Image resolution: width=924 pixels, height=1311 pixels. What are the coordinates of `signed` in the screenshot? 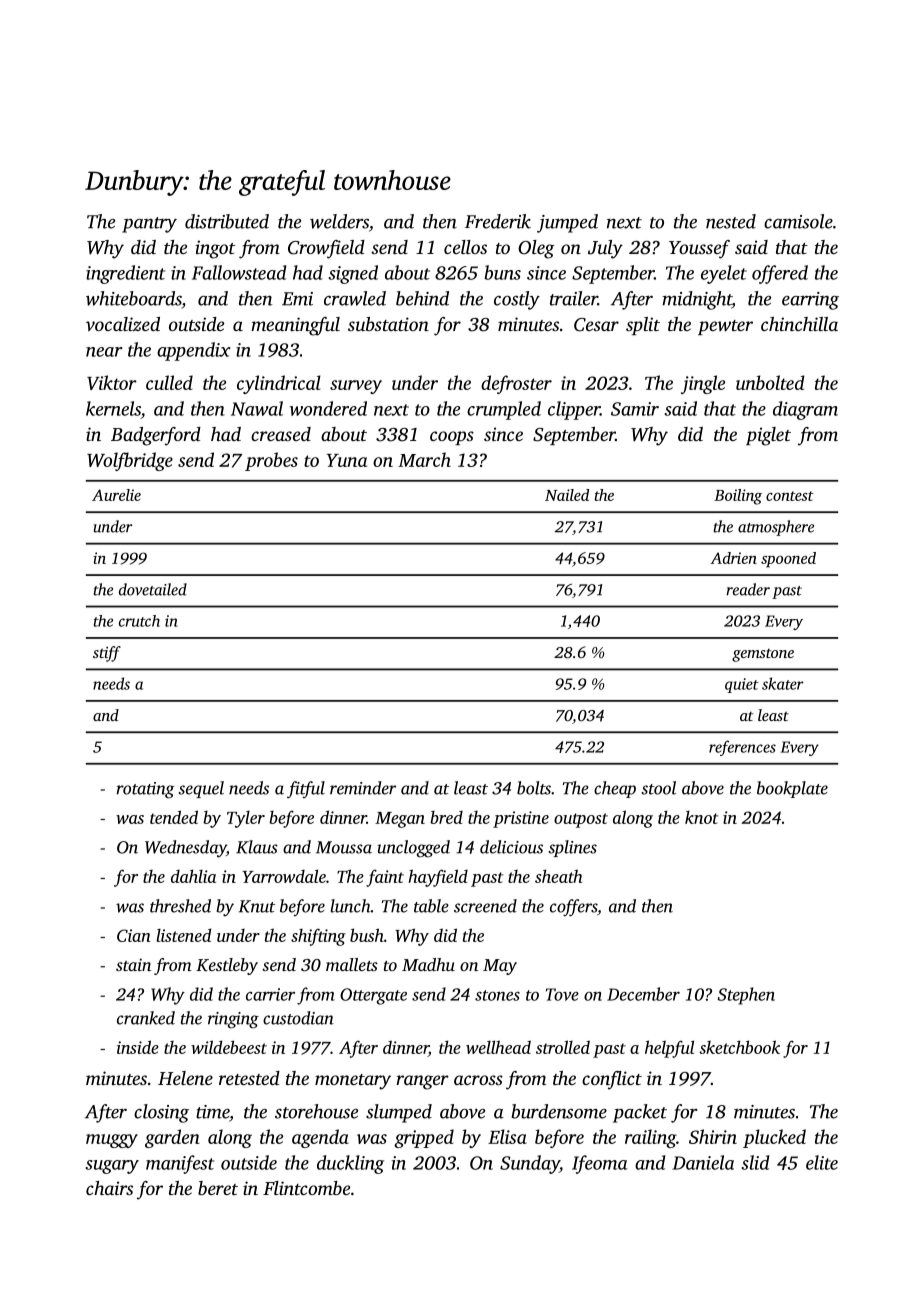 It's located at (353, 274).
